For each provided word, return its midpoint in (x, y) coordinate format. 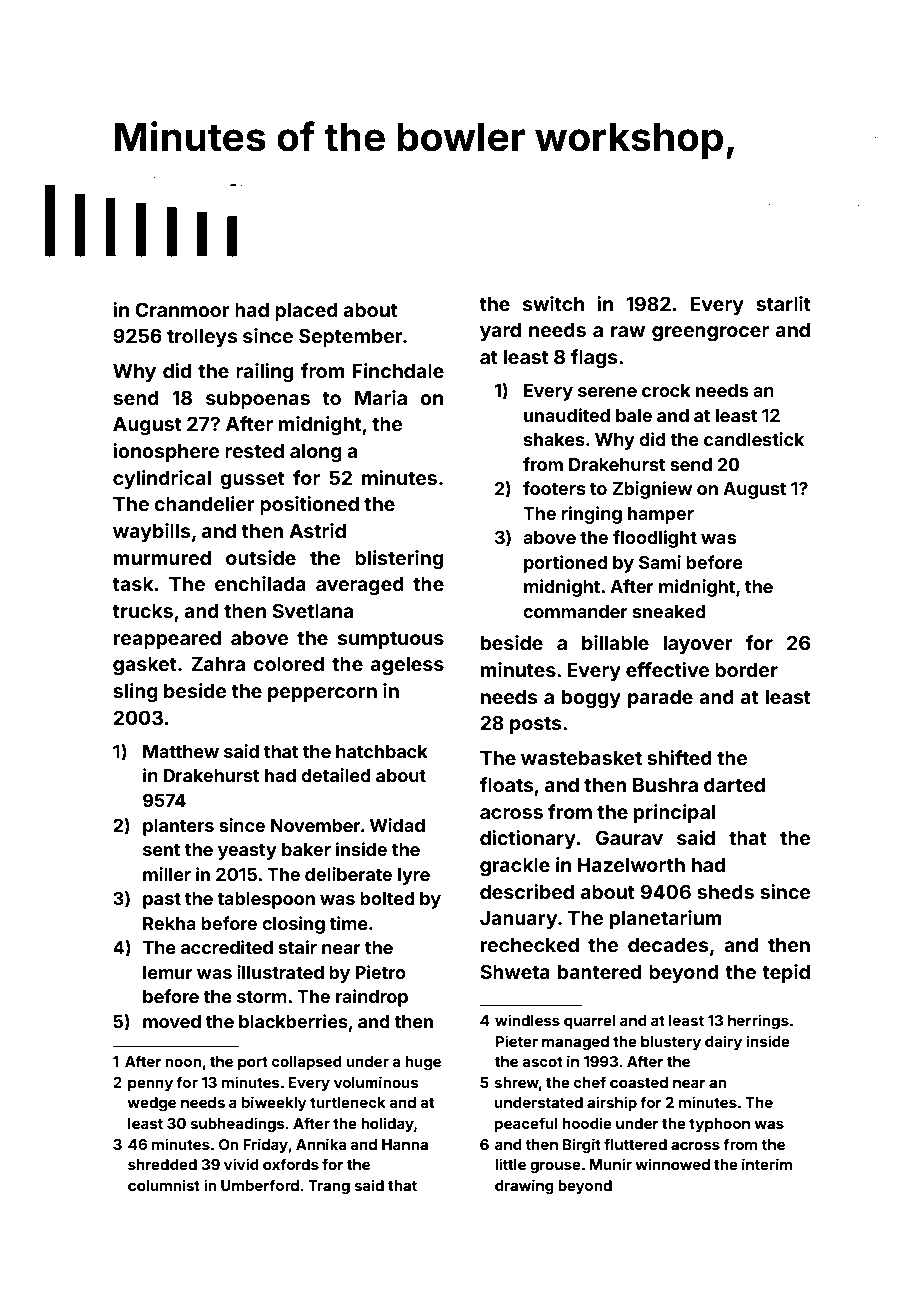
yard (500, 332)
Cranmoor (182, 309)
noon (183, 1062)
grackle (515, 867)
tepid (786, 973)
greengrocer (710, 333)
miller (167, 874)
